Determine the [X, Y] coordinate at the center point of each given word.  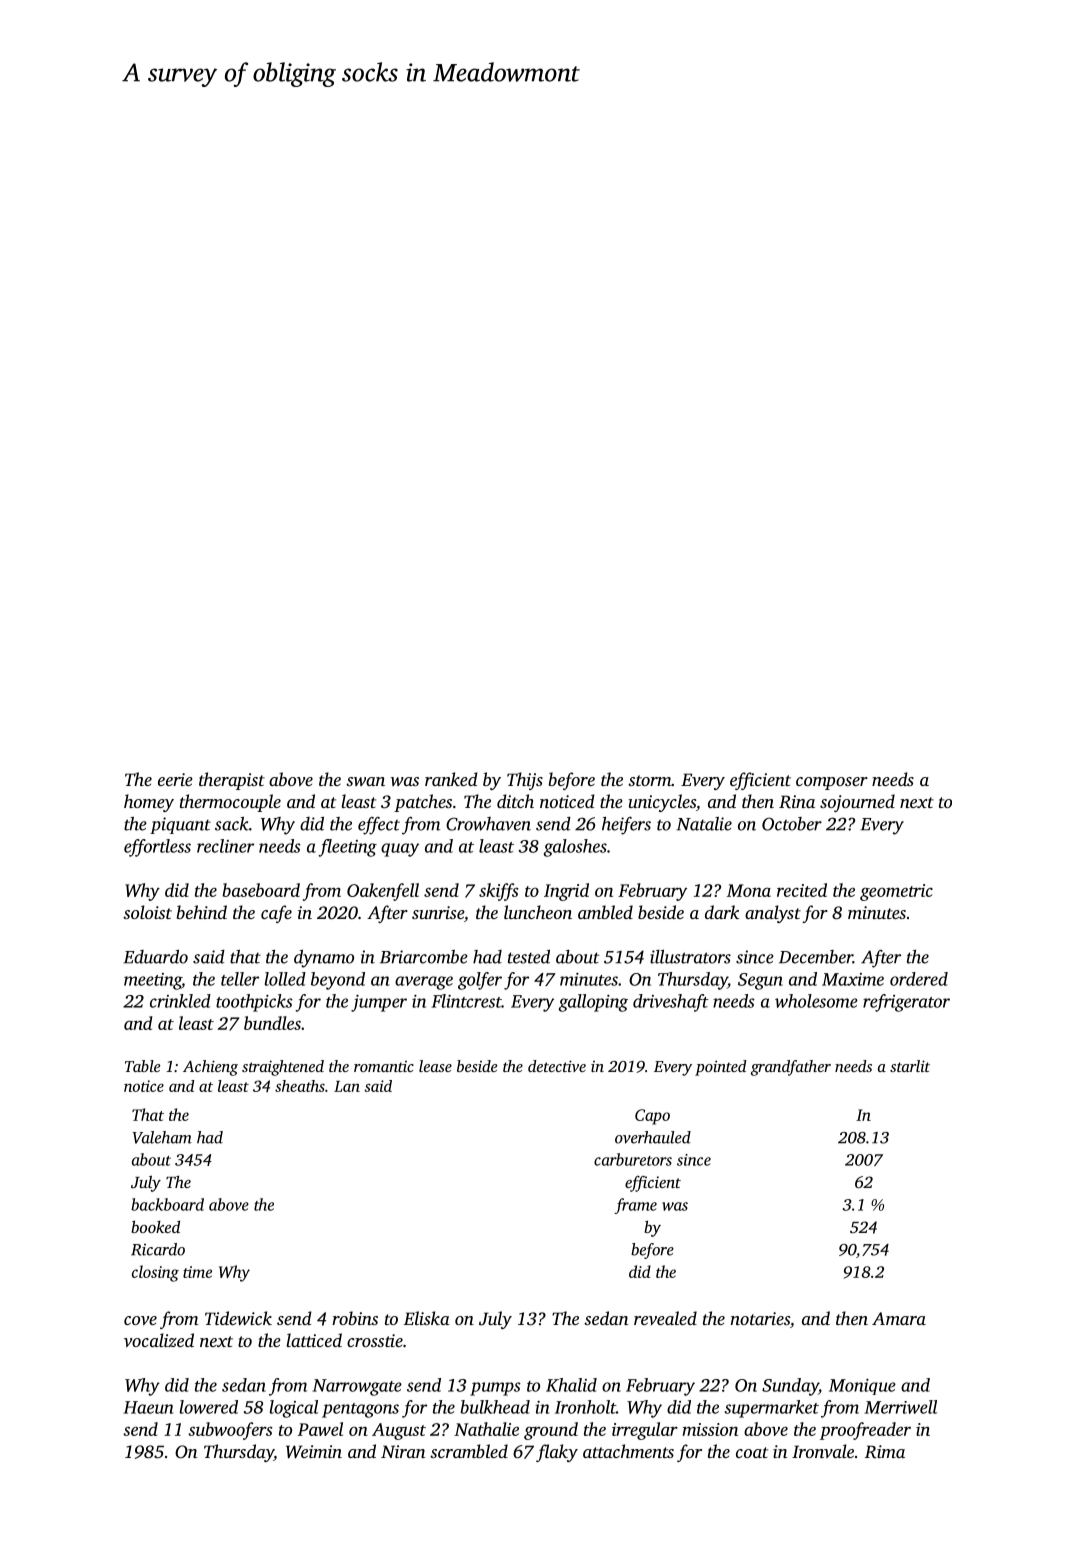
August [399, 1431]
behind [201, 912]
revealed [665, 1318]
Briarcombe [424, 957]
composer [832, 783]
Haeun [148, 1407]
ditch [515, 801]
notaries [760, 1318]
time [197, 1272]
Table [142, 1066]
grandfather [791, 1068]
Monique [862, 1387]
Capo [652, 1117]
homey [149, 803]
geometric [896, 892]
